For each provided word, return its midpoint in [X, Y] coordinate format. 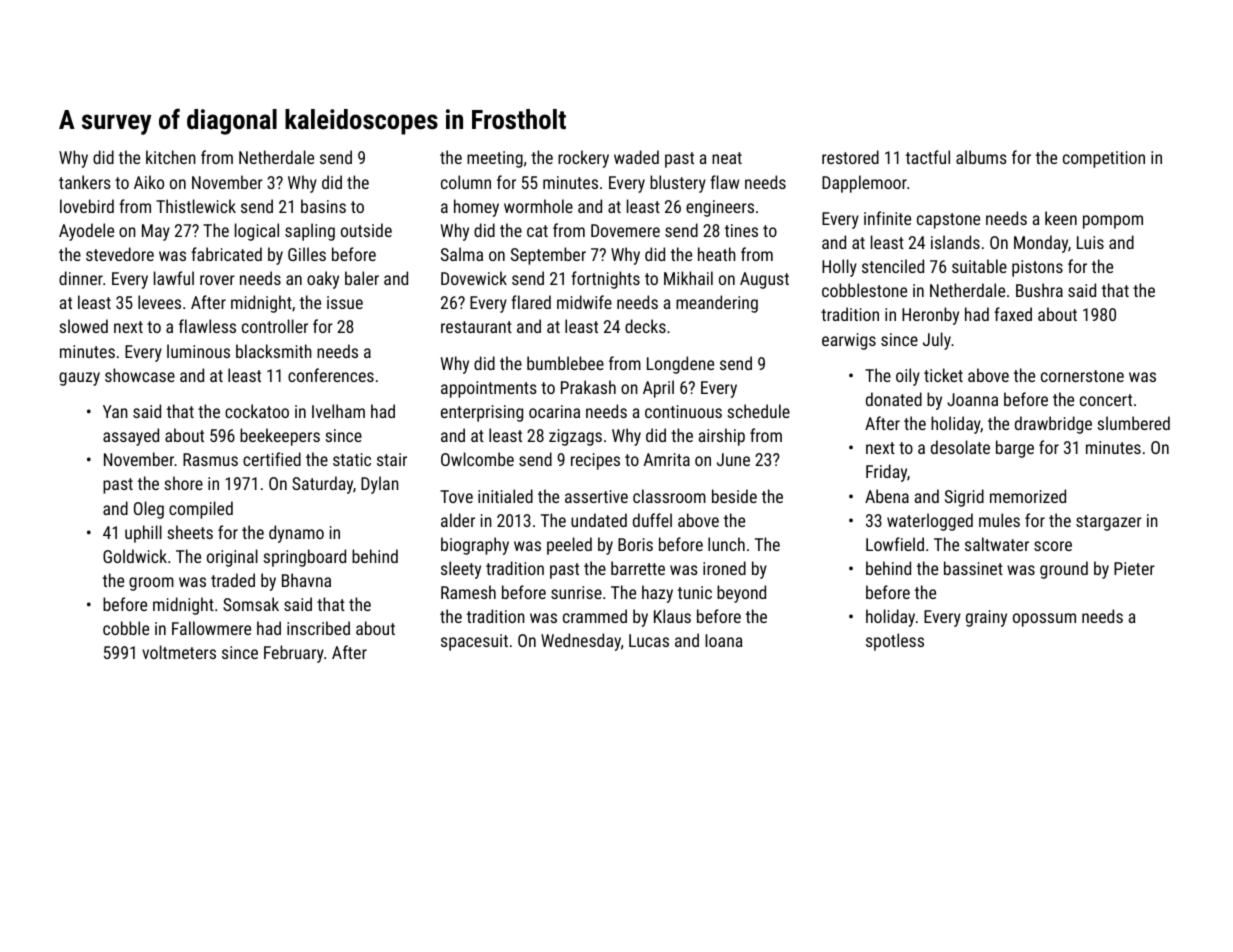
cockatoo [257, 411]
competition [1104, 159]
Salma [462, 254]
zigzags [575, 437]
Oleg [149, 510]
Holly [839, 268]
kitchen [171, 157]
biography [475, 546]
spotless [895, 642]
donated [894, 399]
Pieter [1134, 568]
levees [159, 302]
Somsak [251, 604]
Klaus [672, 616]
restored [850, 157]
